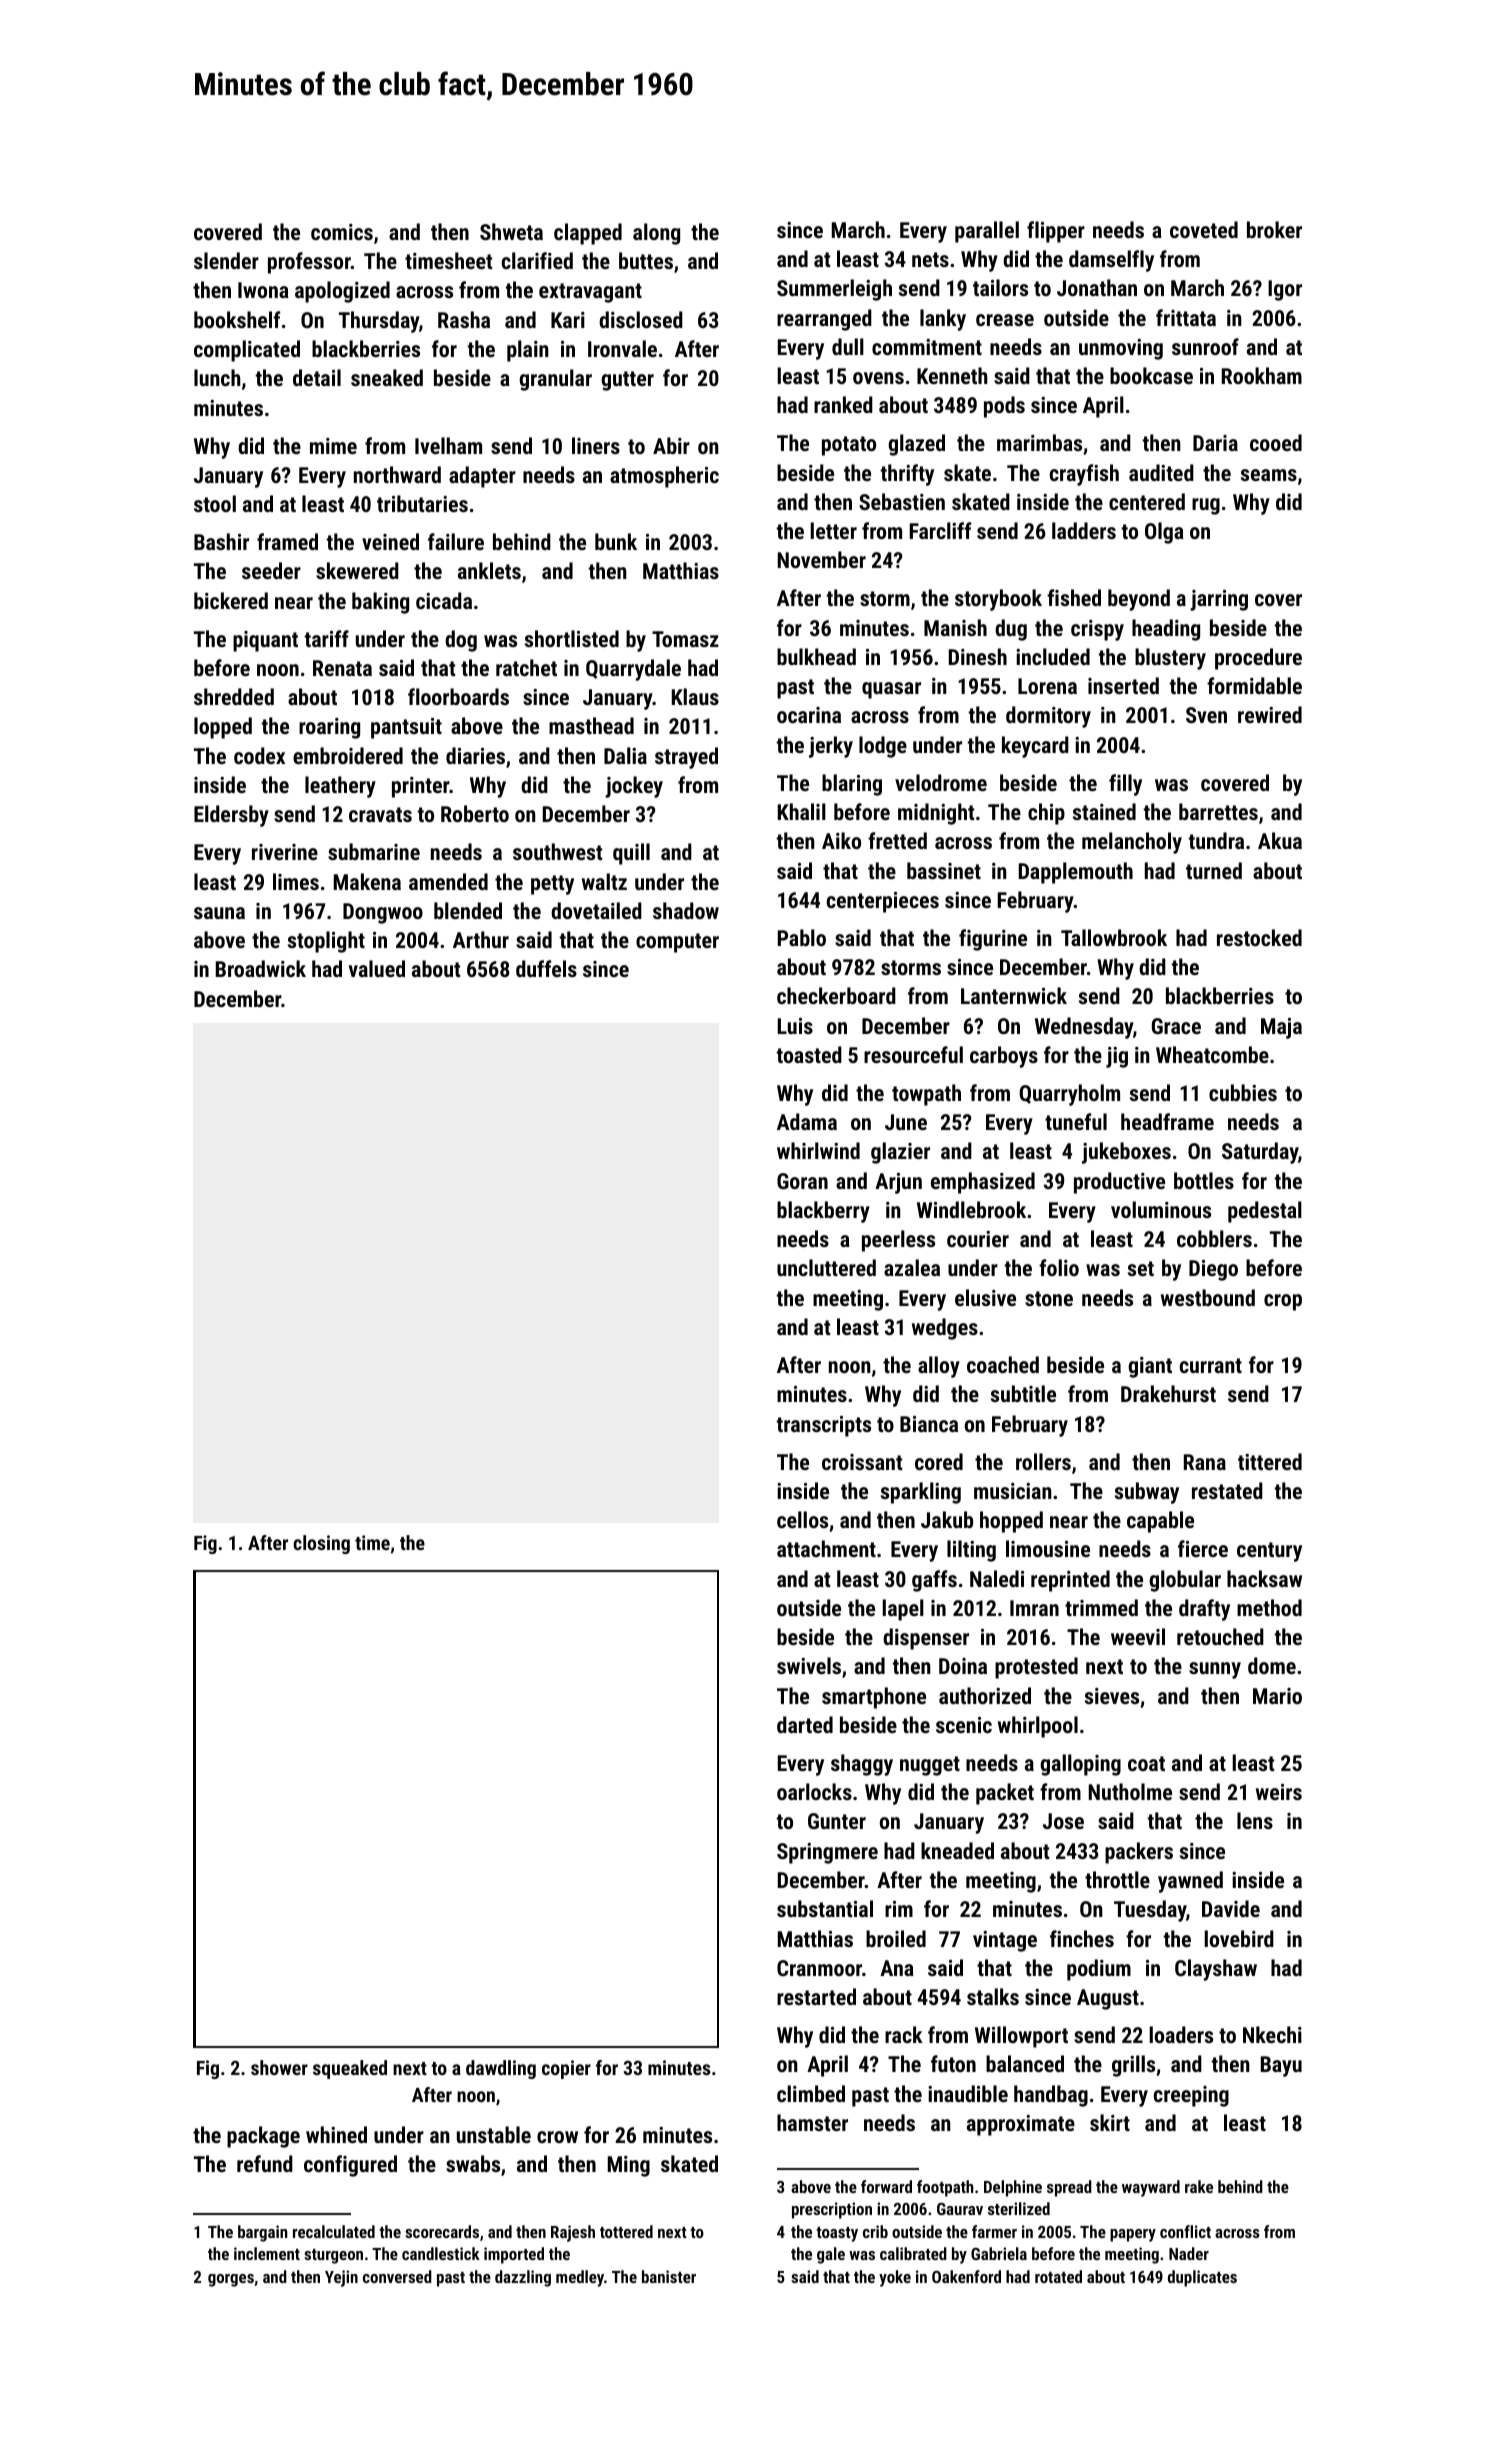 The image size is (1496, 2464). Describe the element at coordinates (1166, 630) in the image. I see `heading` at that location.
